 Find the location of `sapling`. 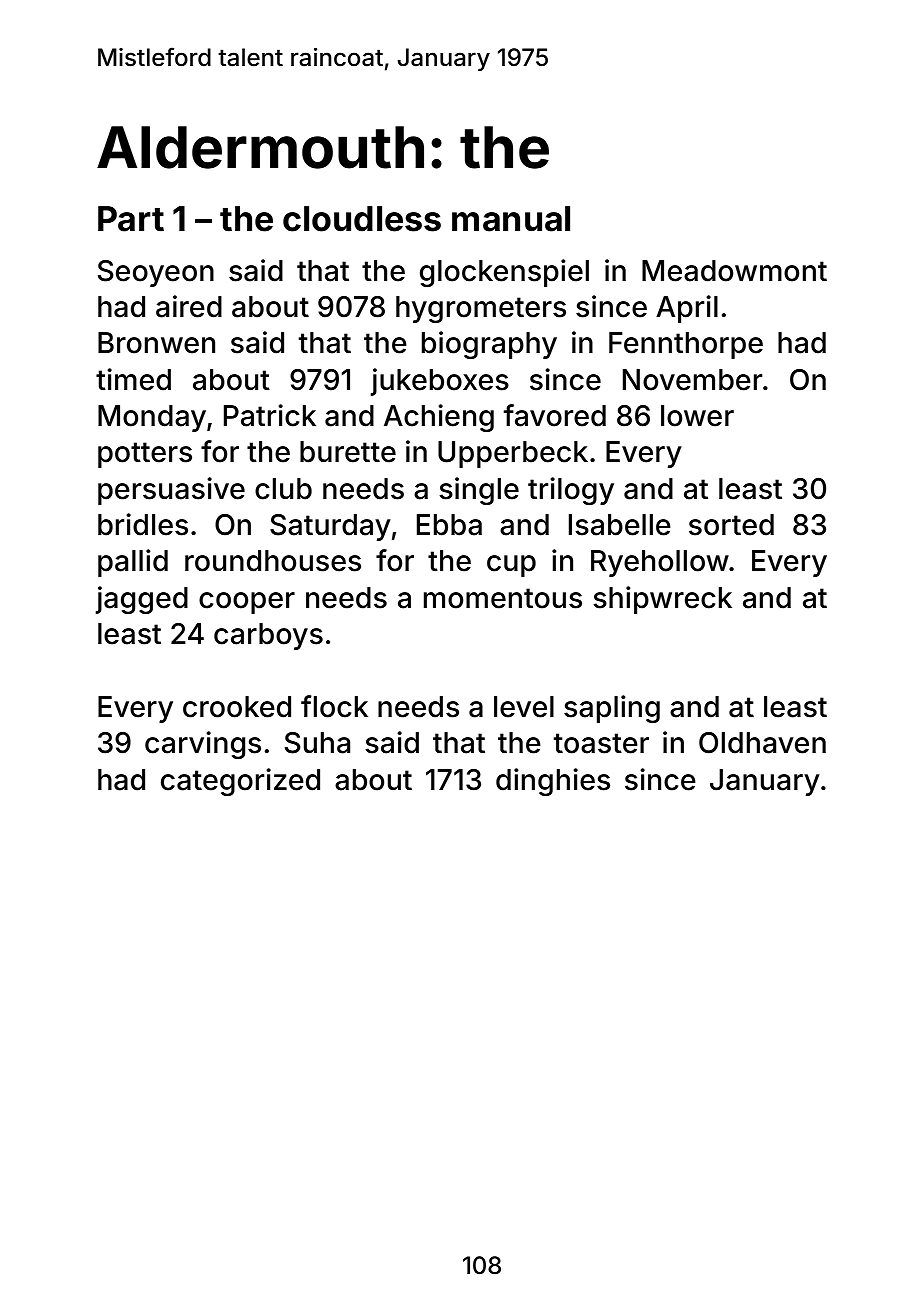

sapling is located at coordinates (612, 709).
